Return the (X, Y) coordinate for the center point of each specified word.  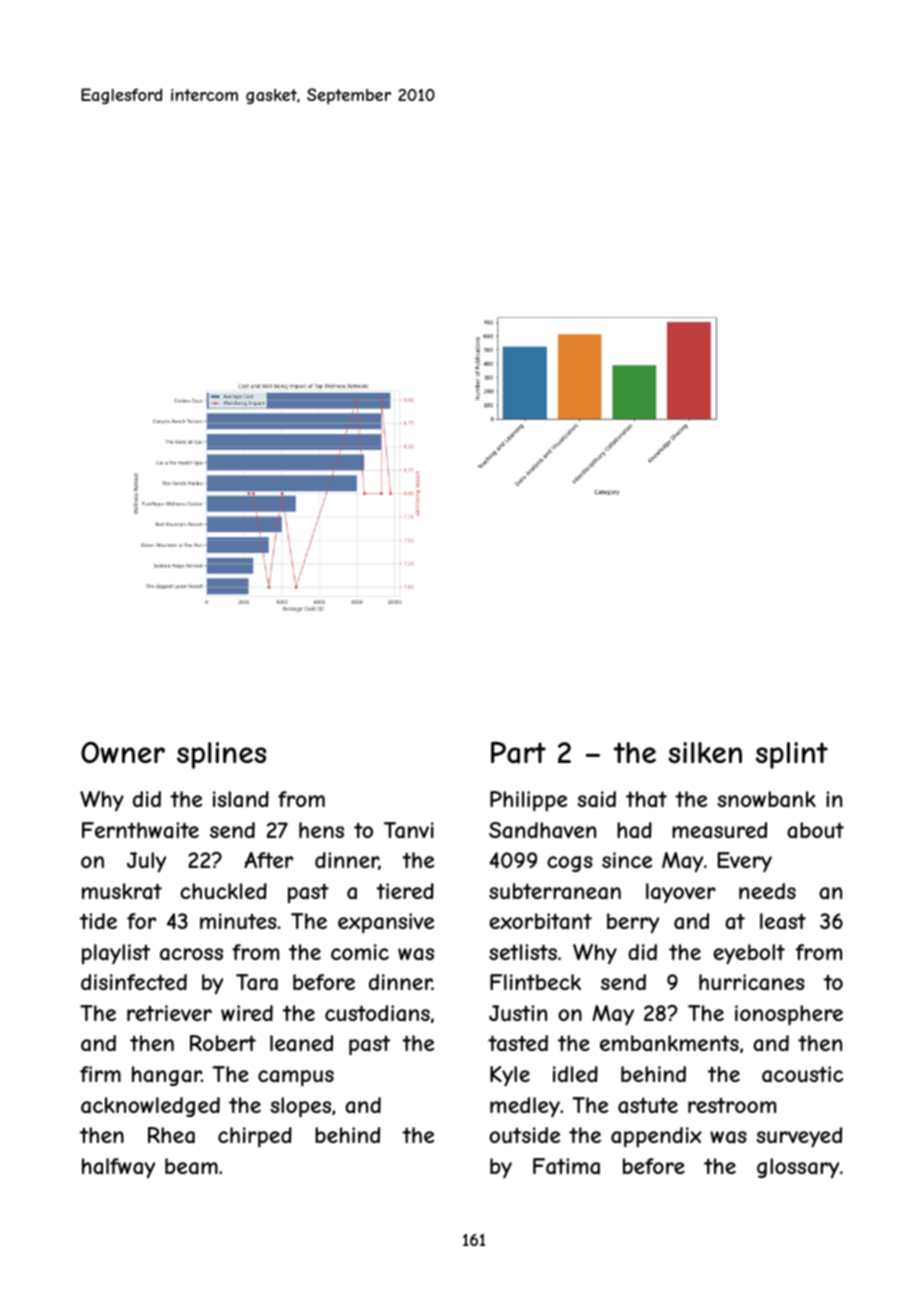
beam (191, 1166)
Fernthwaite (140, 830)
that (646, 799)
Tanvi (409, 830)
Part (518, 752)
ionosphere (789, 1015)
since (627, 860)
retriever (169, 1013)
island (241, 799)
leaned (301, 1043)
